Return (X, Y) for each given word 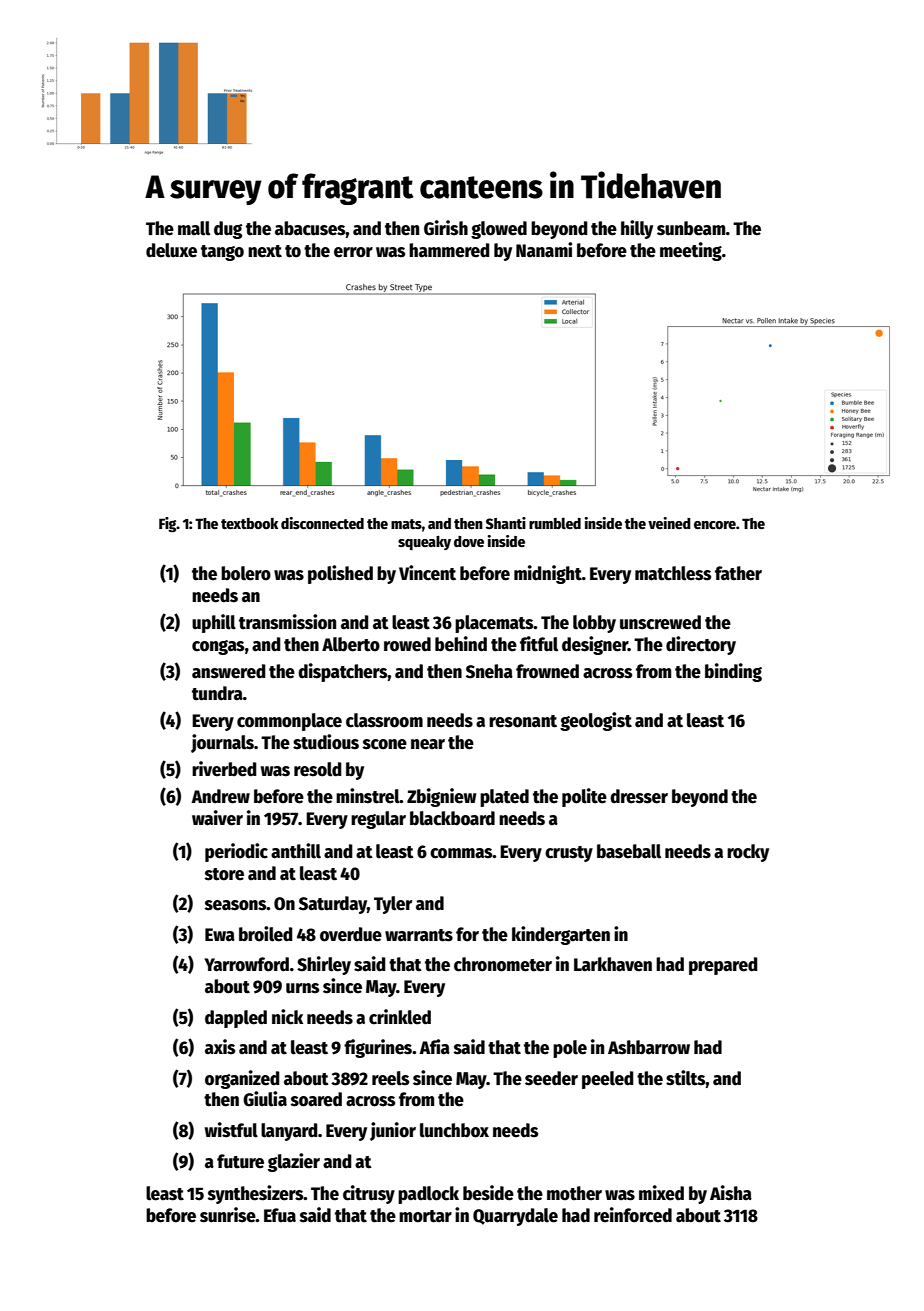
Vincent (427, 573)
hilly (637, 229)
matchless (673, 573)
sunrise (228, 1215)
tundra (217, 693)
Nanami (544, 250)
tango (222, 253)
